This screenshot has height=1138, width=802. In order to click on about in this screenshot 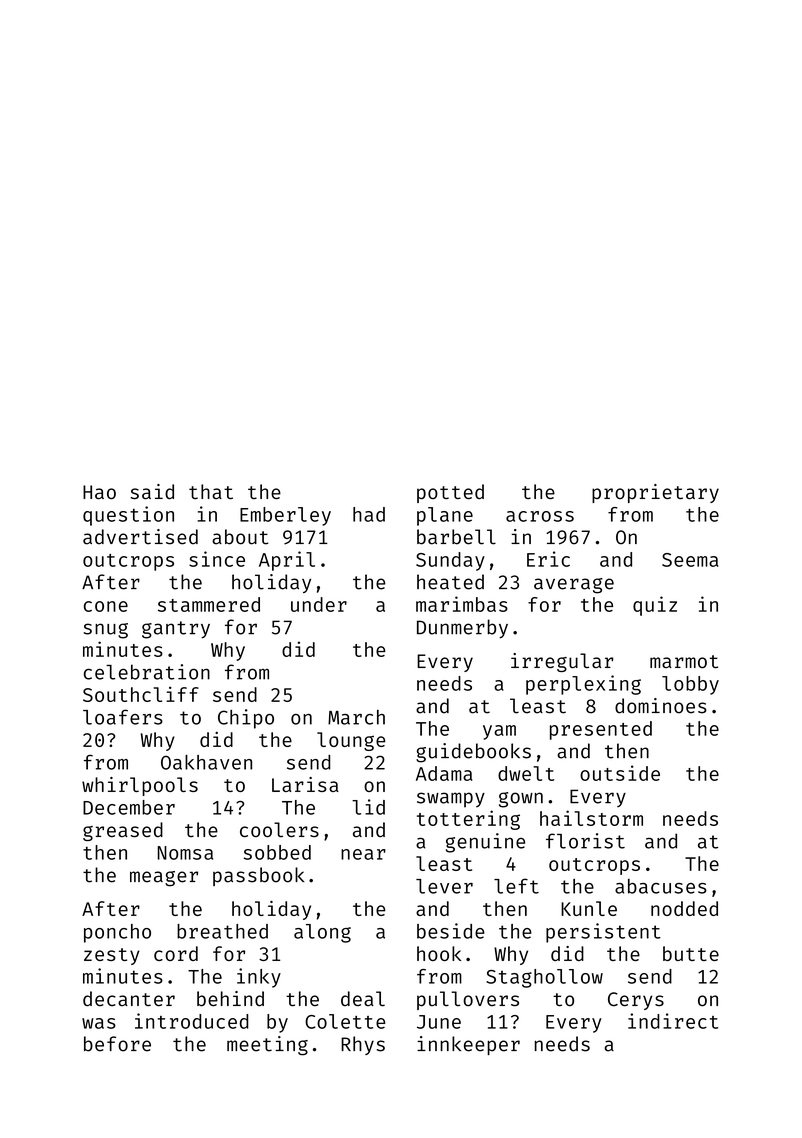, I will do `click(240, 537)`.
